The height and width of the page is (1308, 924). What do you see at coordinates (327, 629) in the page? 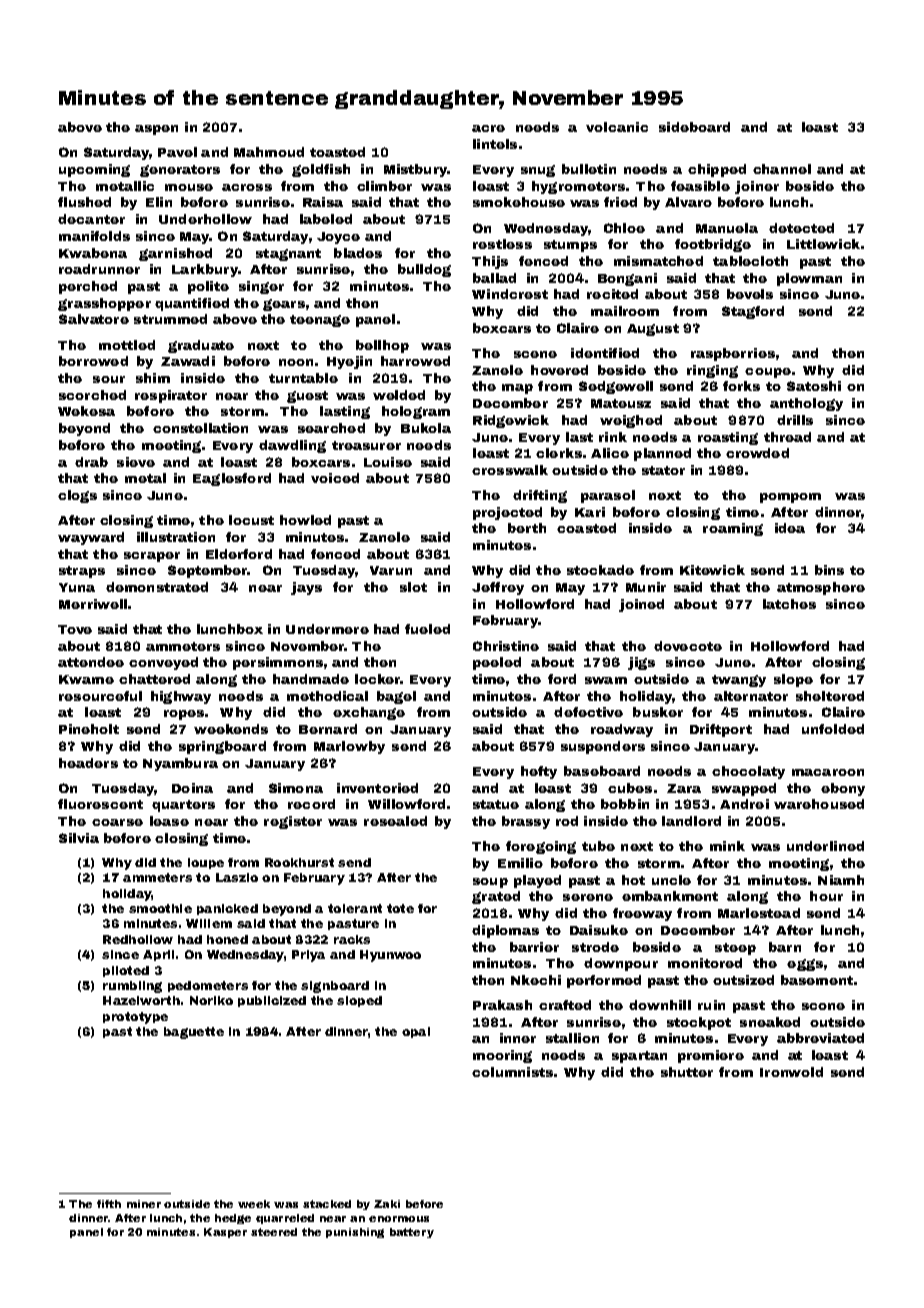
I see `Undermere` at bounding box center [327, 629].
